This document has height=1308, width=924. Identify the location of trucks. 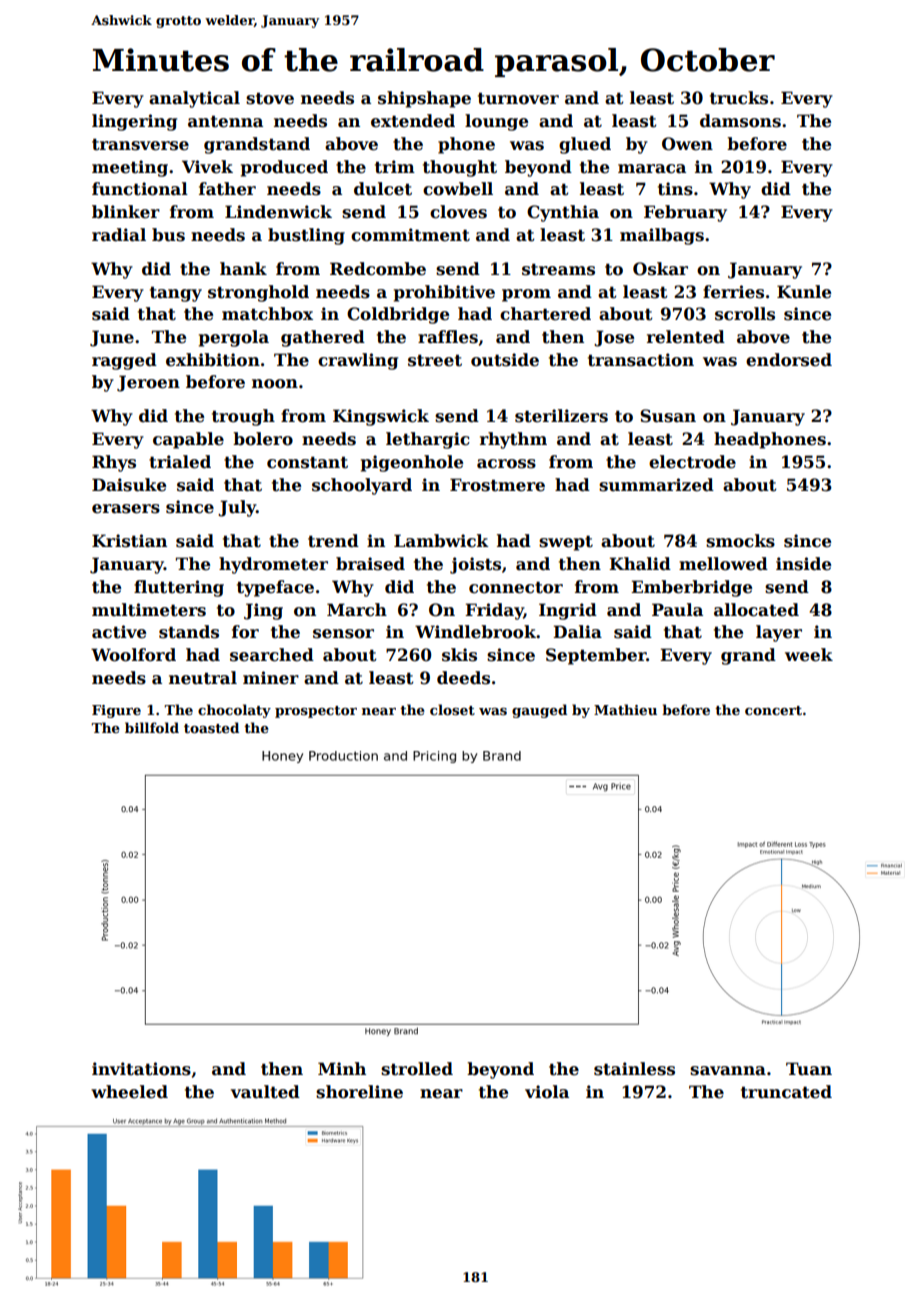
(739, 98).
